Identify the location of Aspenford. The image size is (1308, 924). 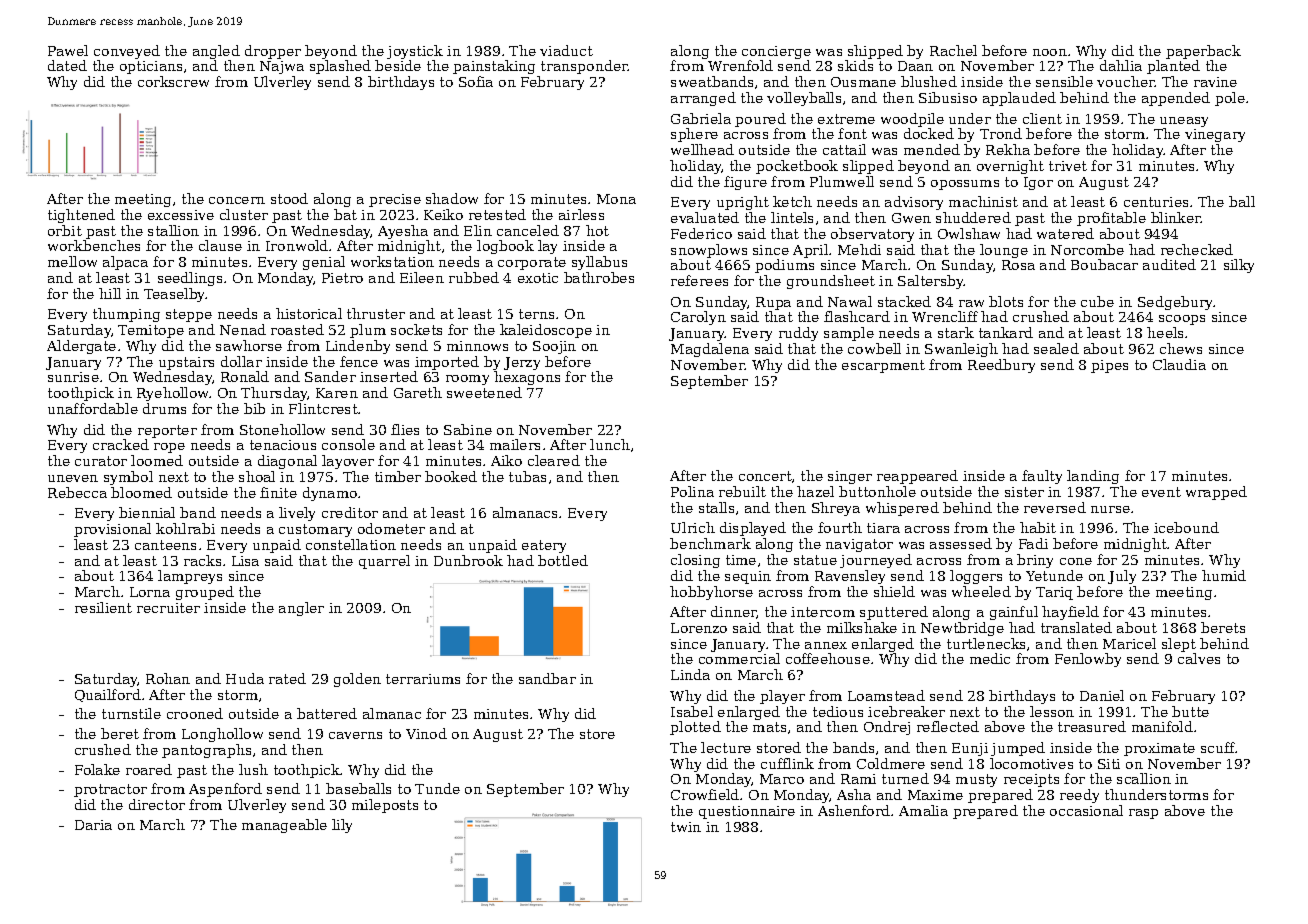
(225, 790).
